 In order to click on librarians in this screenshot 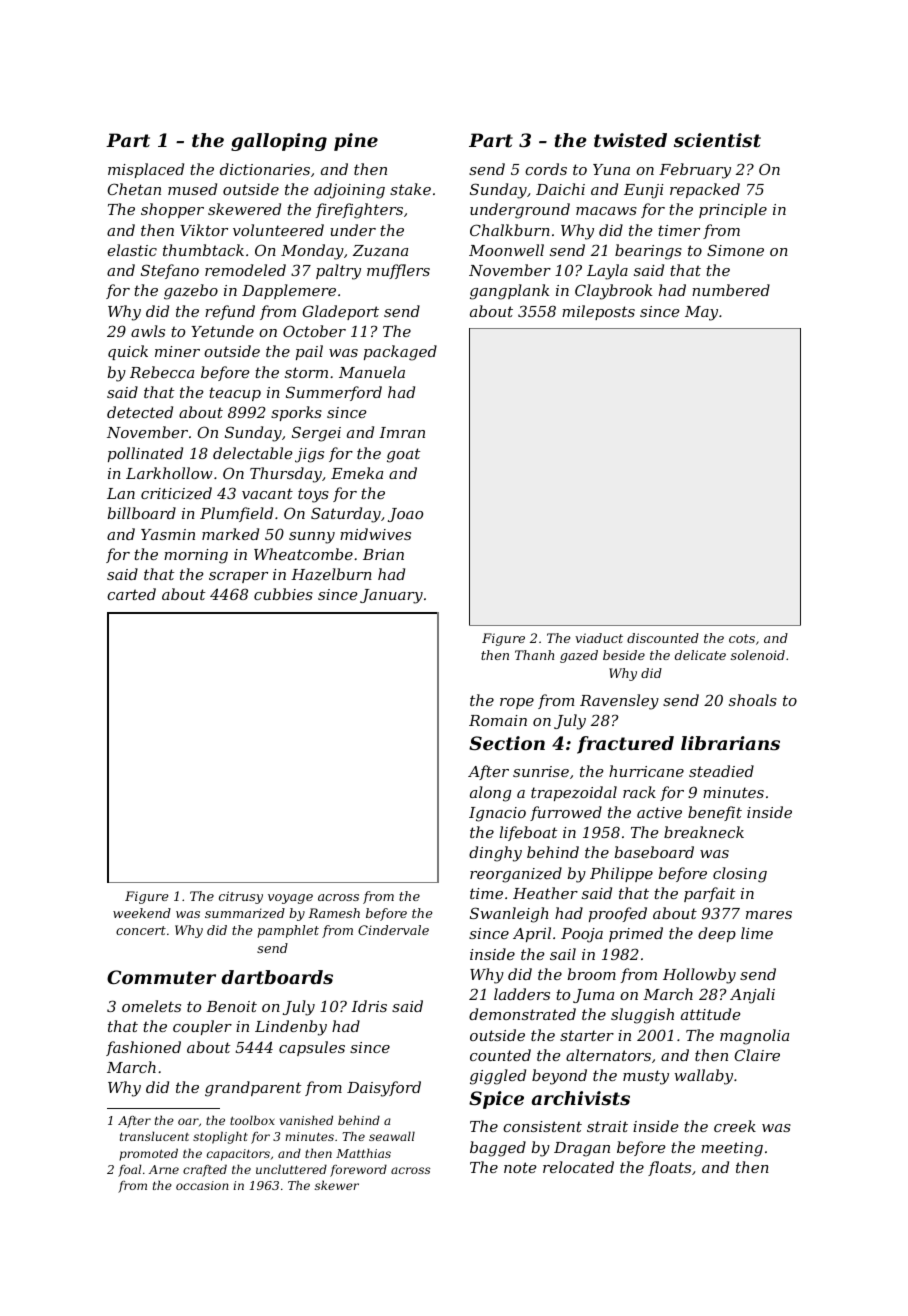, I will do `click(730, 743)`.
